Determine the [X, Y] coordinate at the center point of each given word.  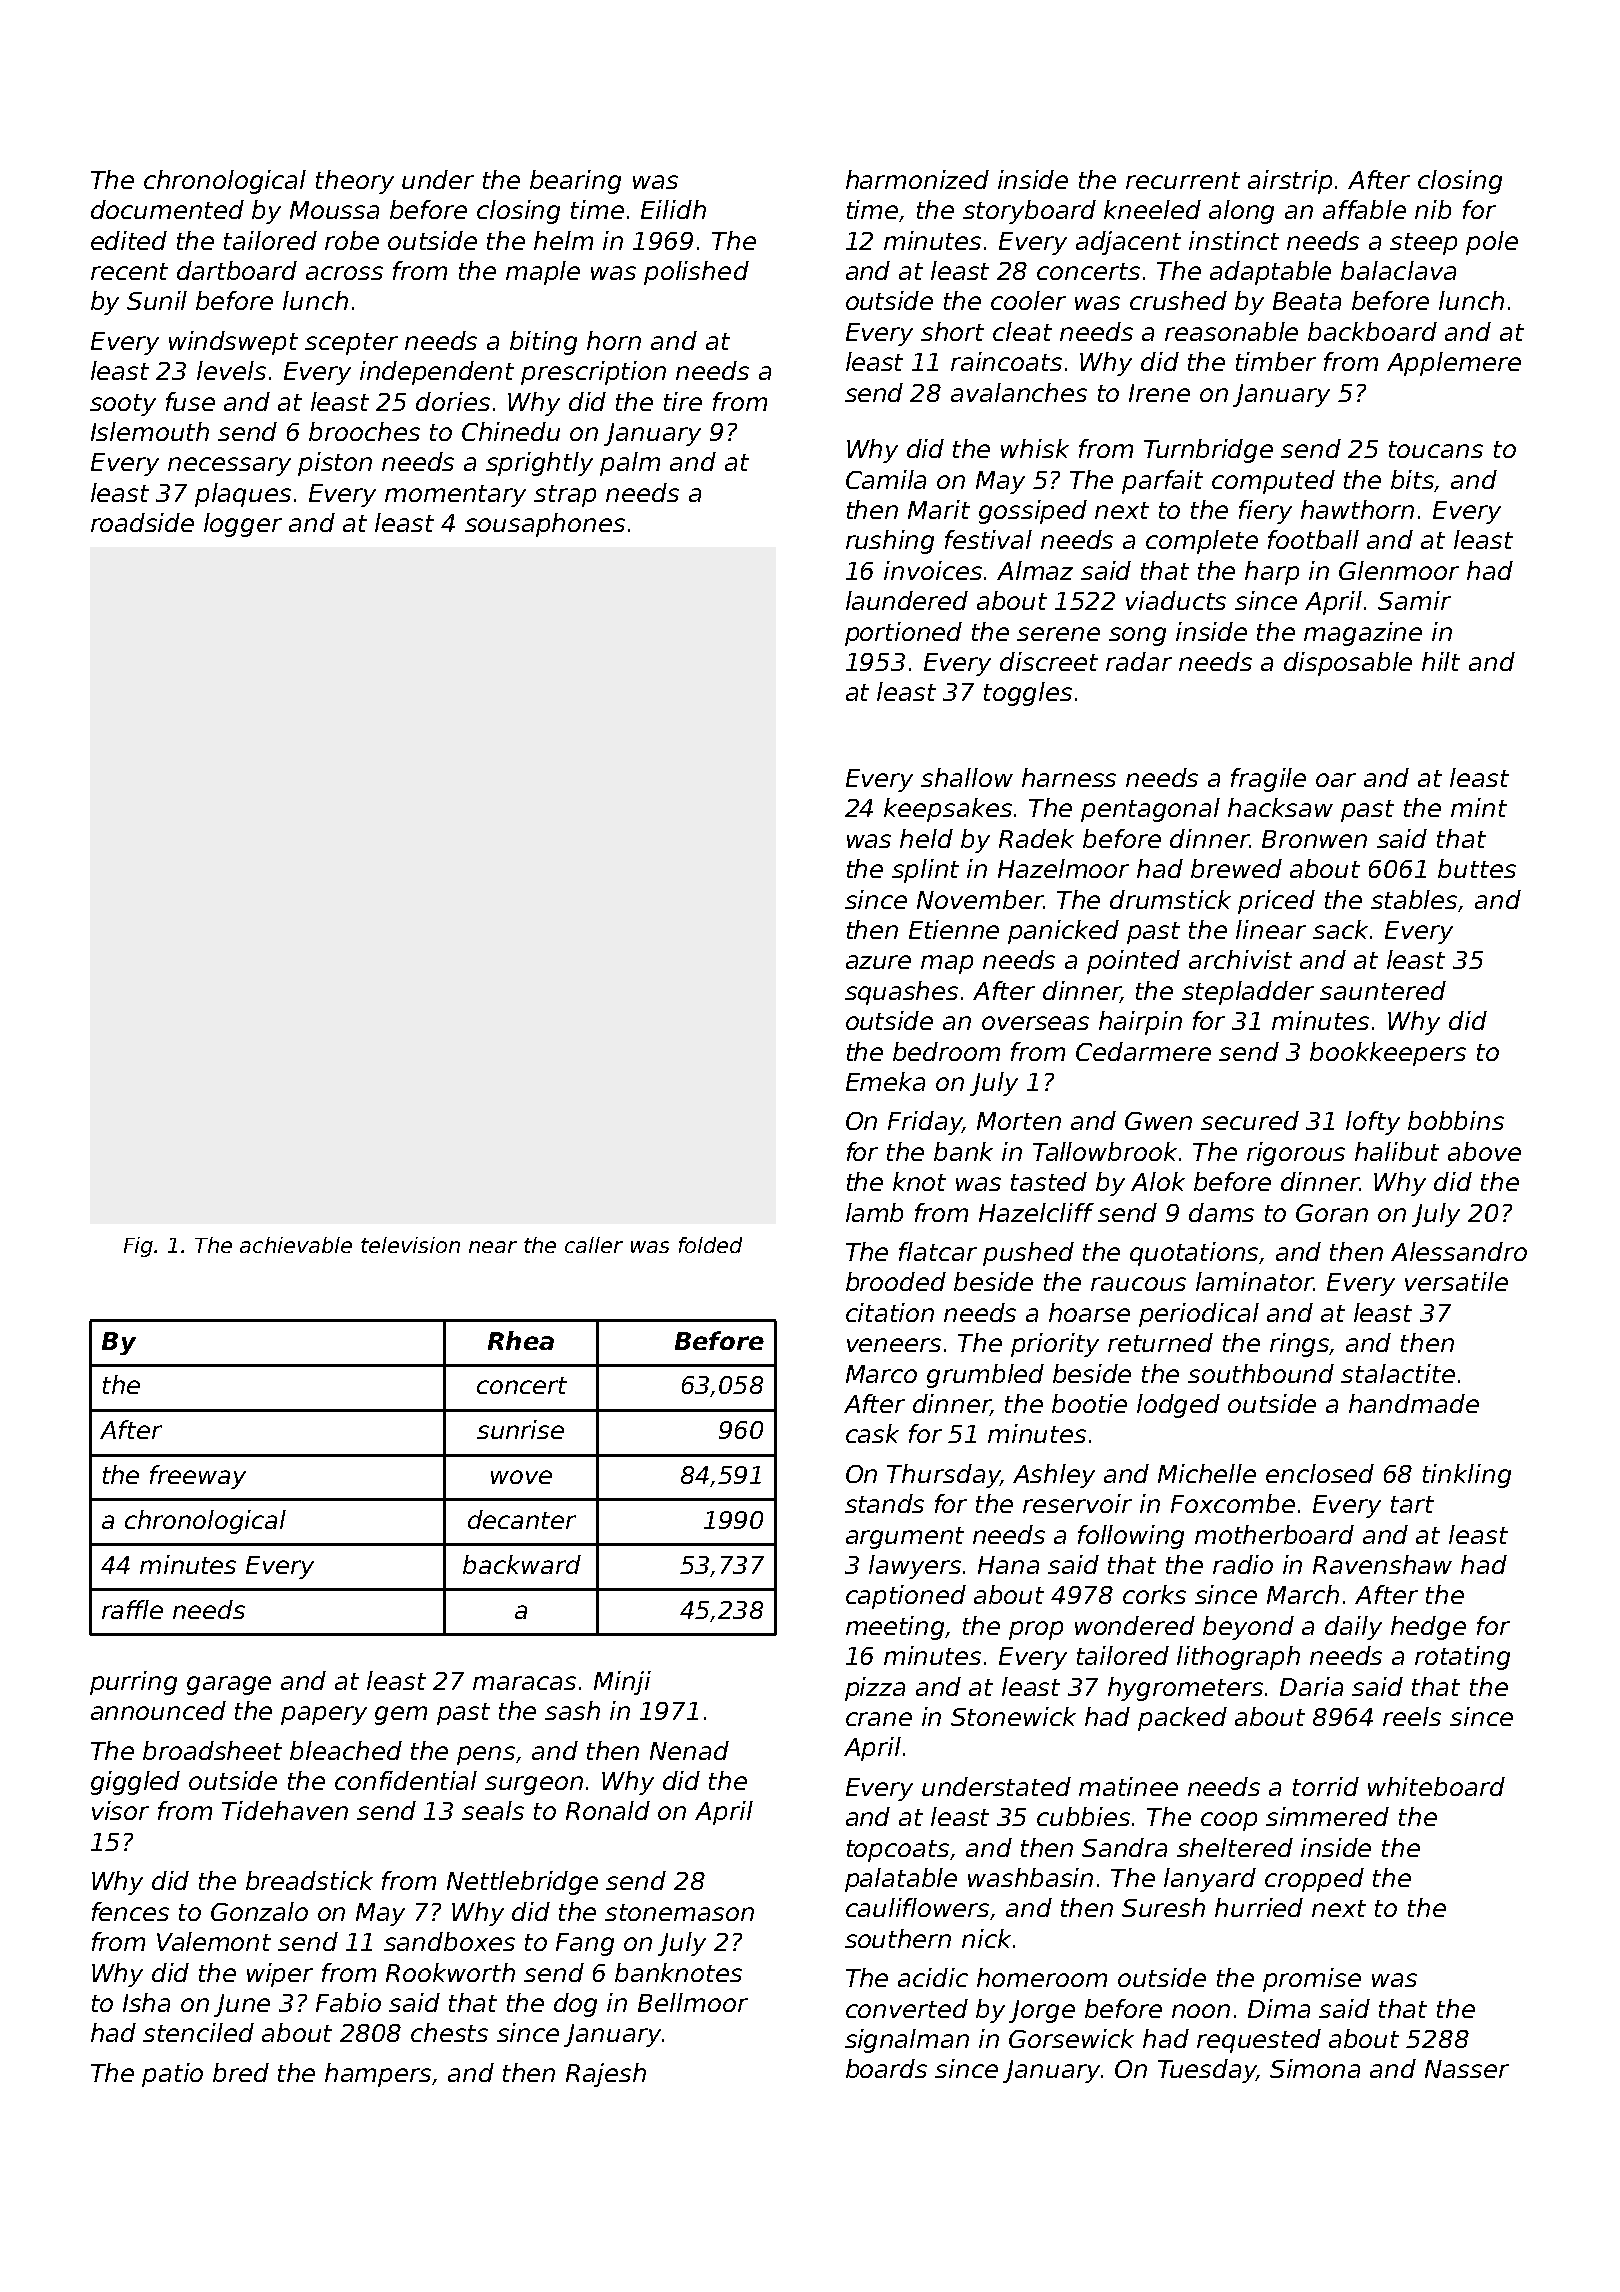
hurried [1259, 1907]
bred [241, 2072]
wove [521, 1477]
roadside [142, 522]
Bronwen [1314, 839]
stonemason [679, 1912]
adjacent [1128, 243]
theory [355, 182]
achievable [296, 1245]
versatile [1456, 1281]
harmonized [917, 179]
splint [925, 871]
